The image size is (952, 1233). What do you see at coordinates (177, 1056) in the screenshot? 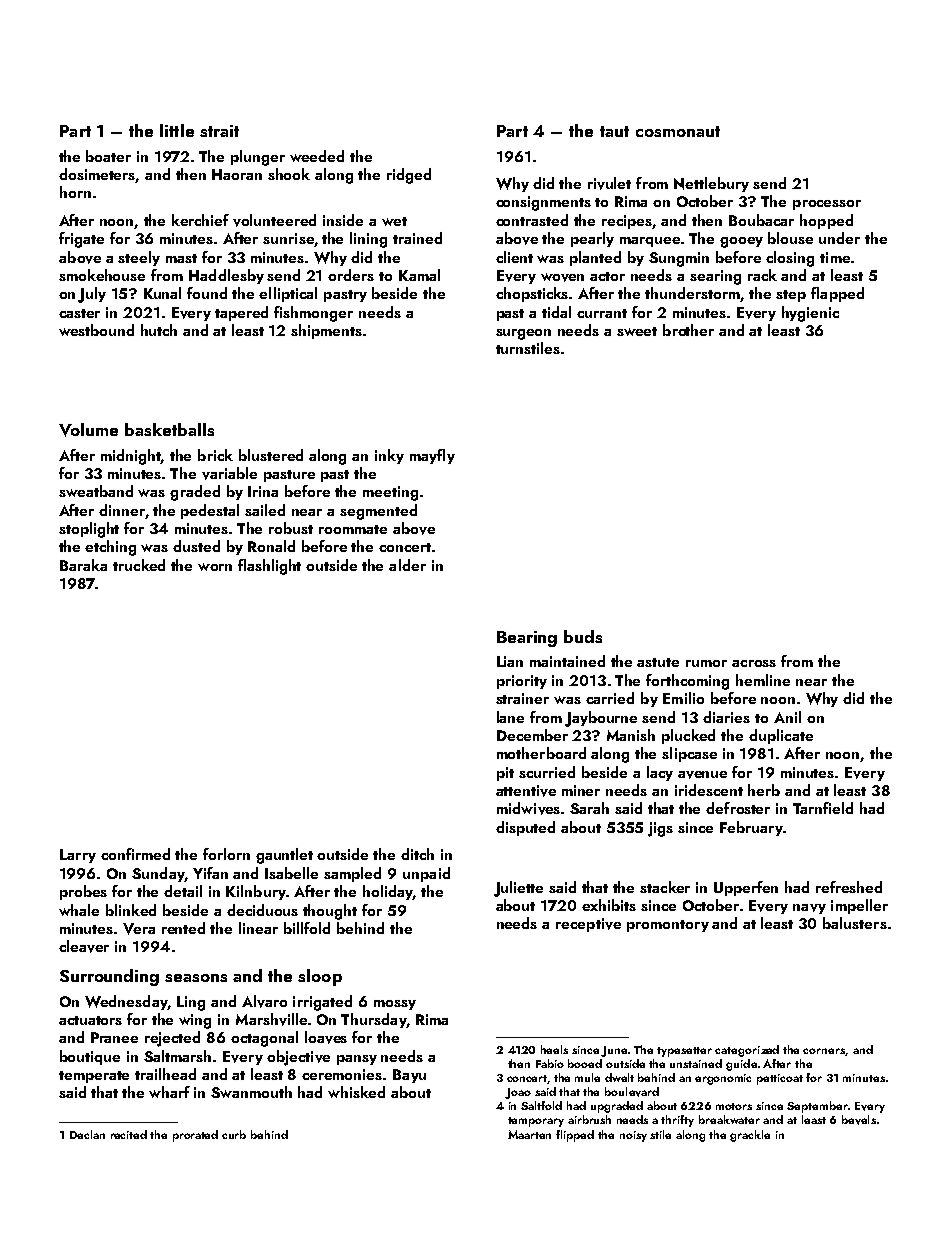
I see `Saltmarsh` at bounding box center [177, 1056].
